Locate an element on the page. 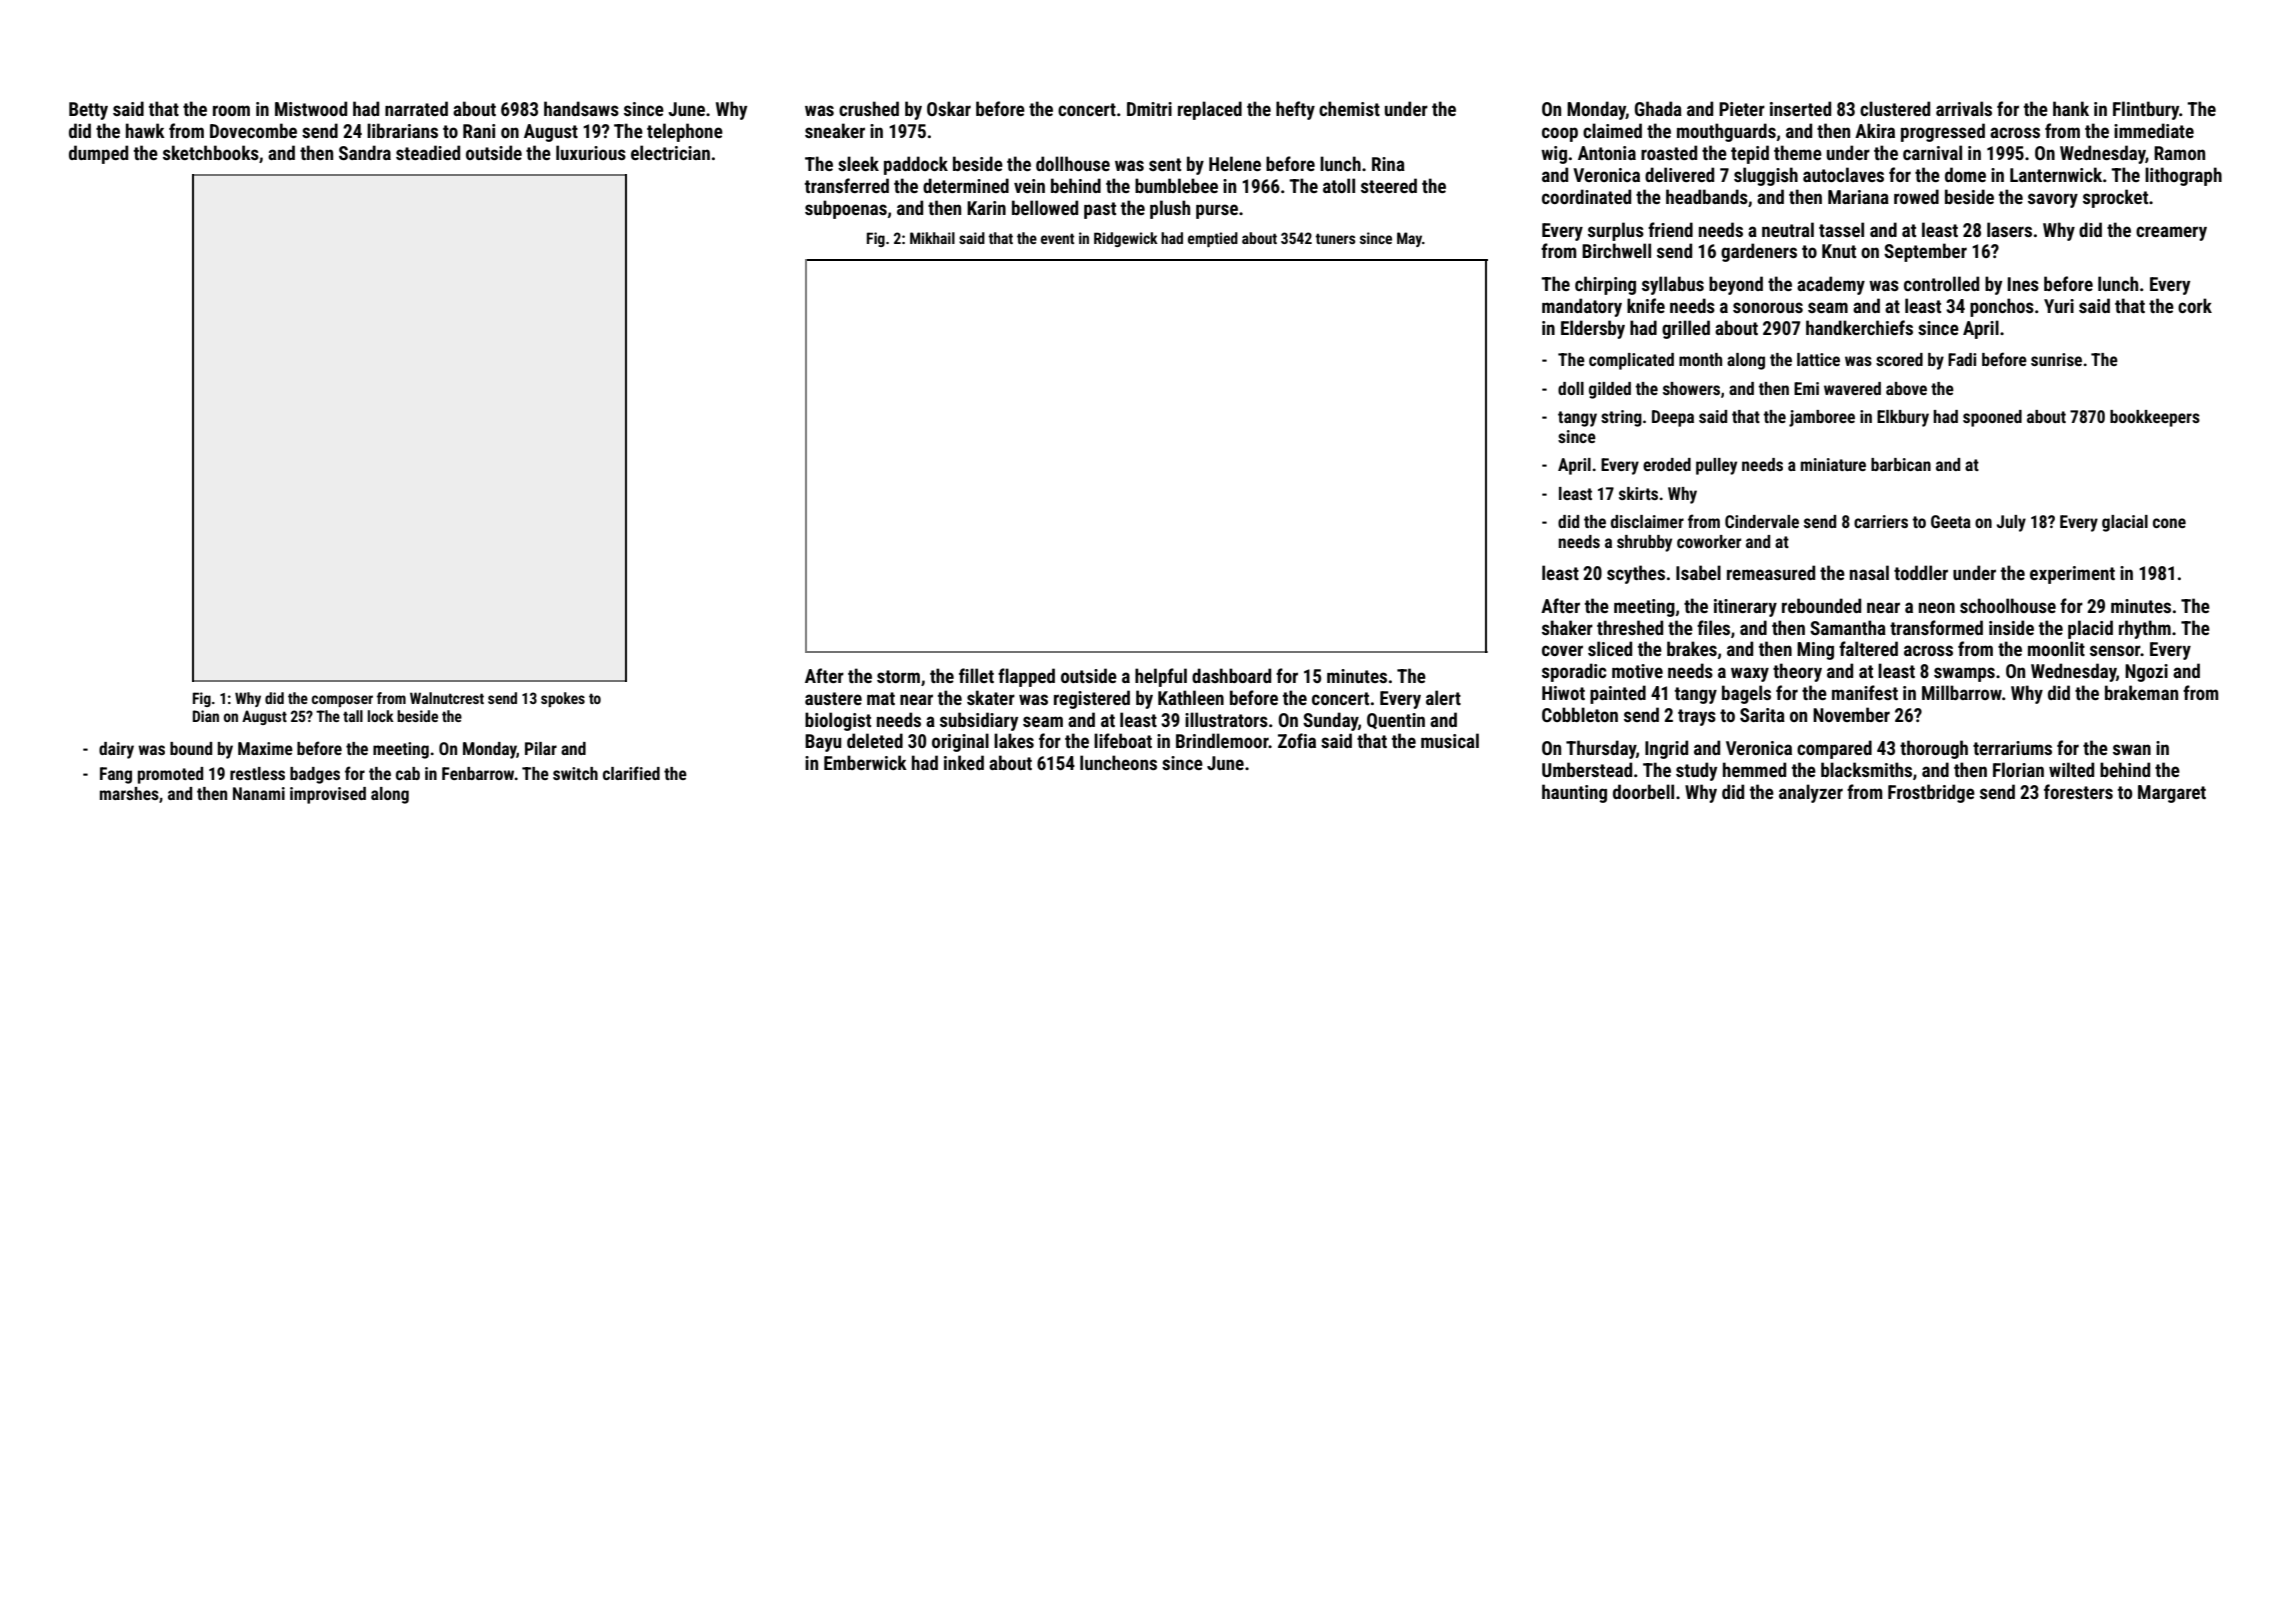 The image size is (2292, 1620). disclaimer is located at coordinates (1647, 521).
